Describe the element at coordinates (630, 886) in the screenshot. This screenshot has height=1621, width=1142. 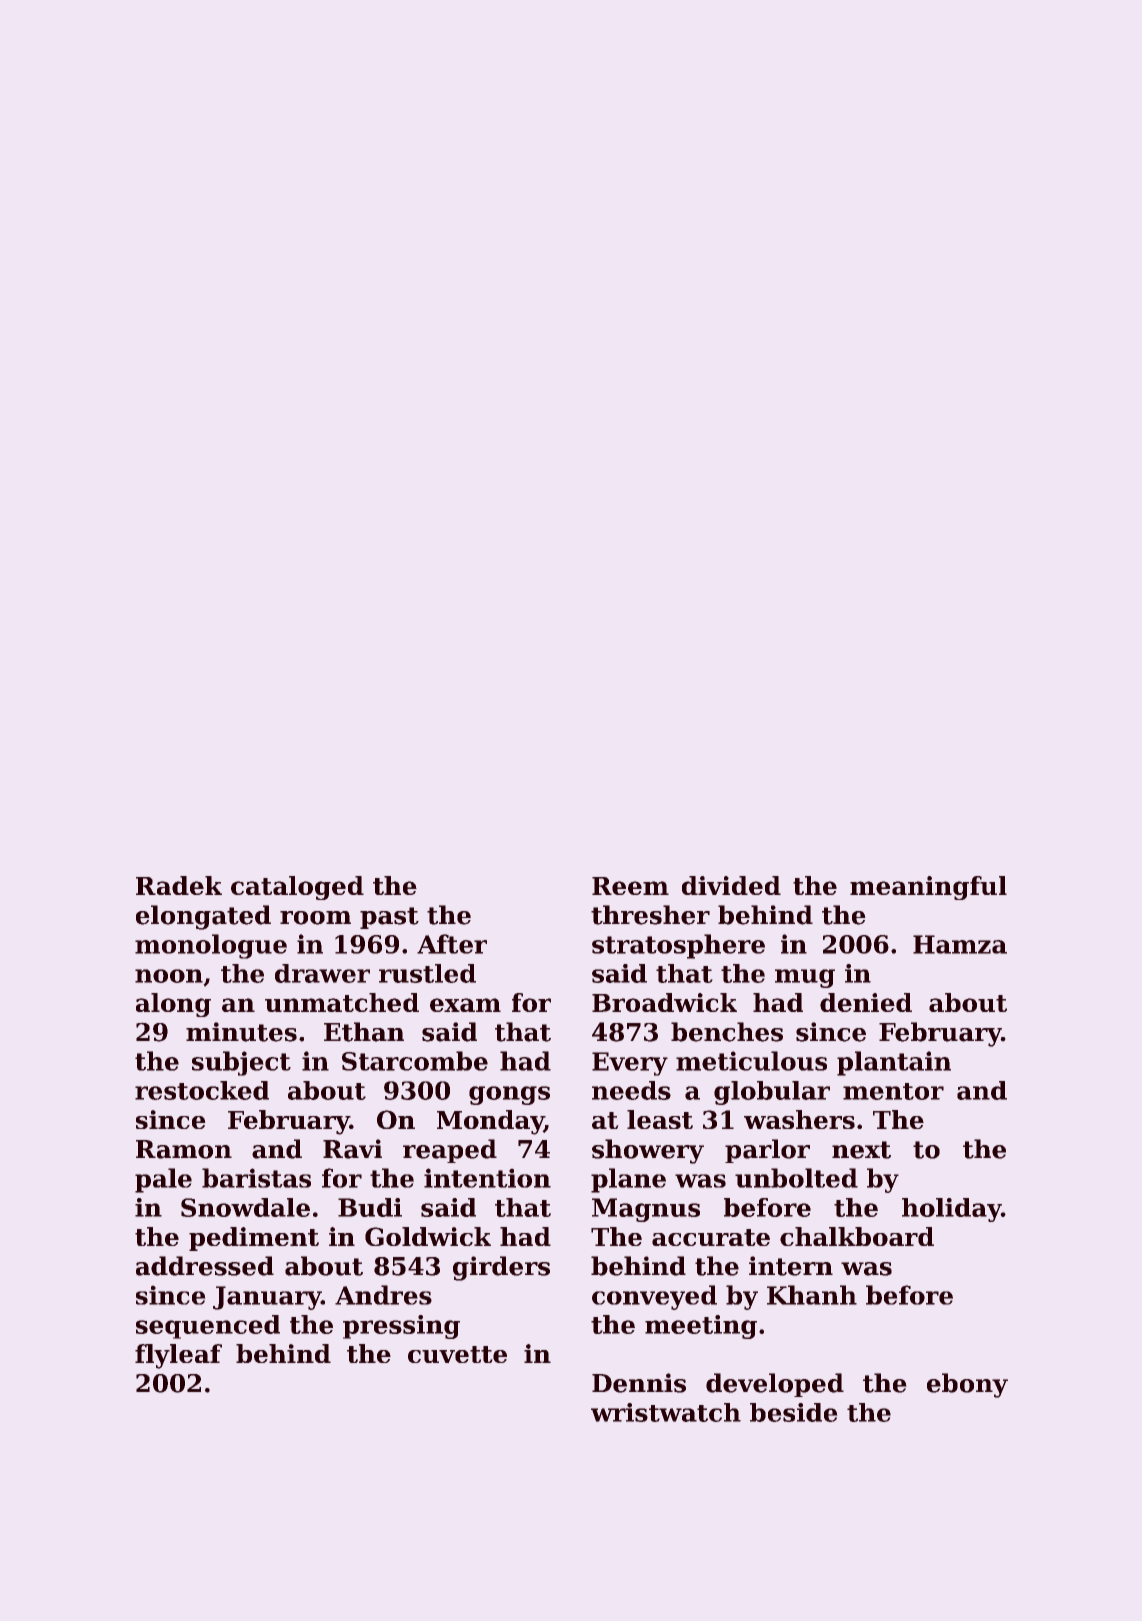
I see `Reem` at that location.
